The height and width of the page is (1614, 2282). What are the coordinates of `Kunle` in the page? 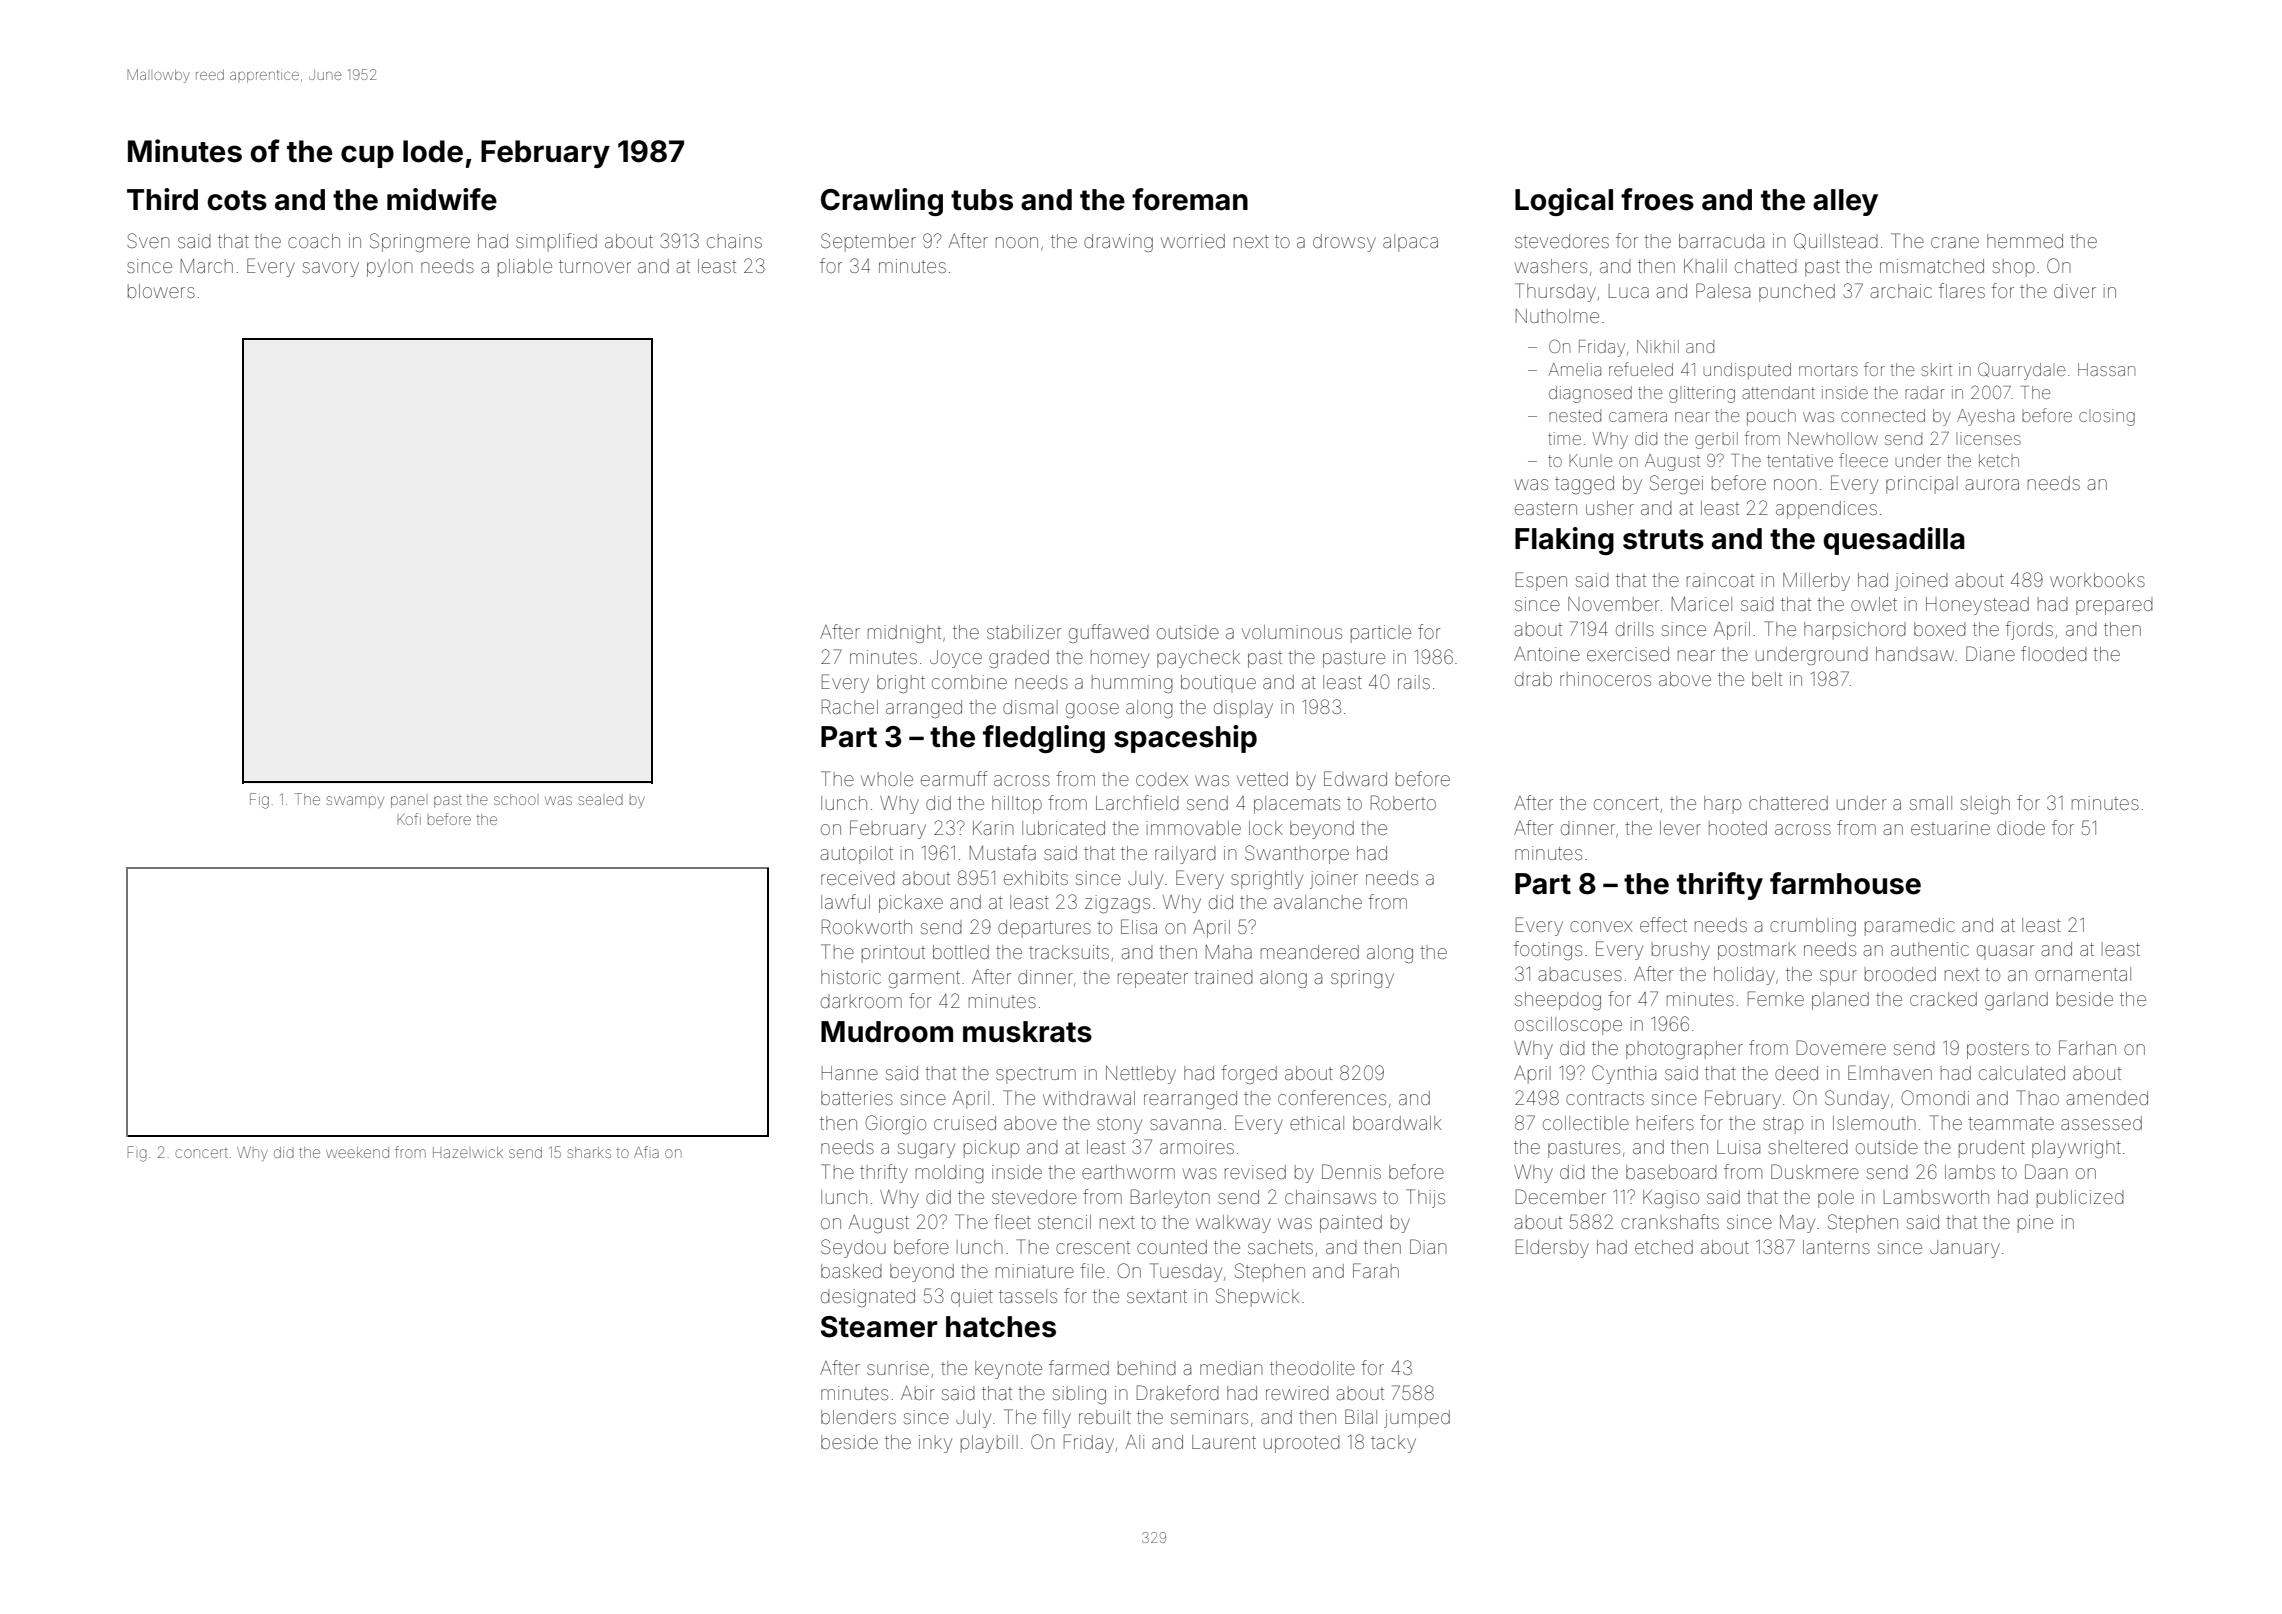 It's located at (1591, 460).
